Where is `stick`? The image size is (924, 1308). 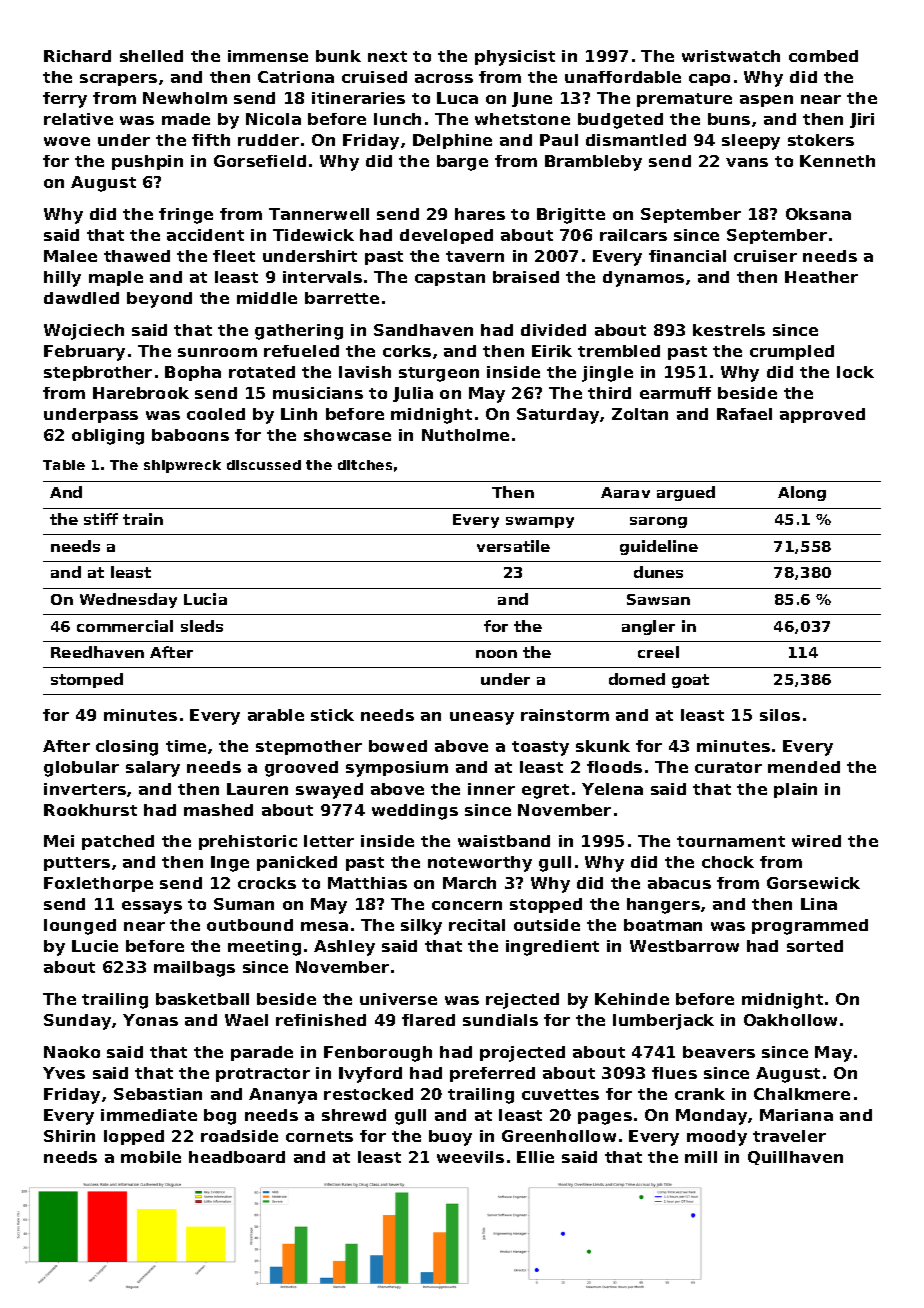 stick is located at coordinates (332, 715).
